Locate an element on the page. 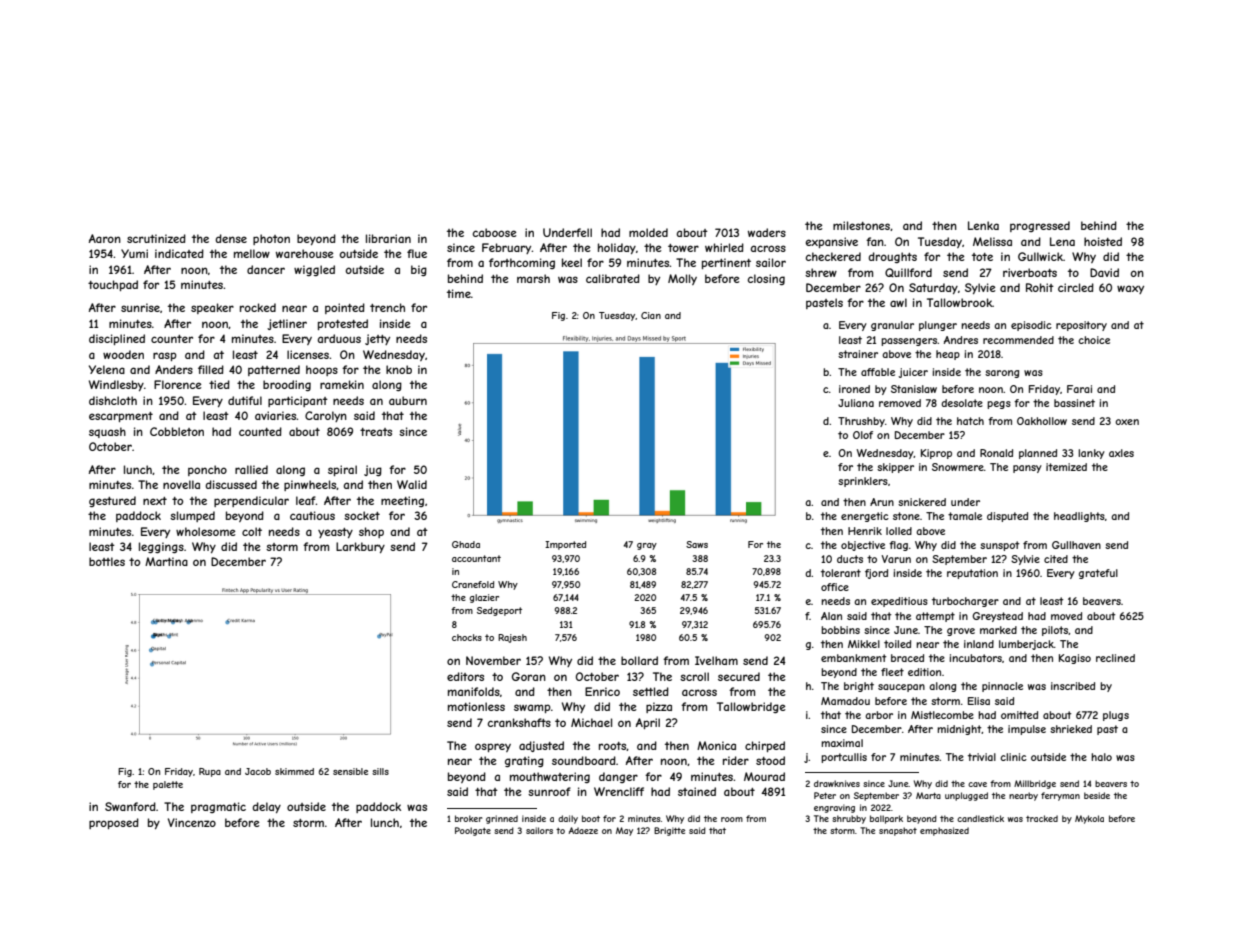 Image resolution: width=1233 pixels, height=952 pixels. choice is located at coordinates (1094, 340).
